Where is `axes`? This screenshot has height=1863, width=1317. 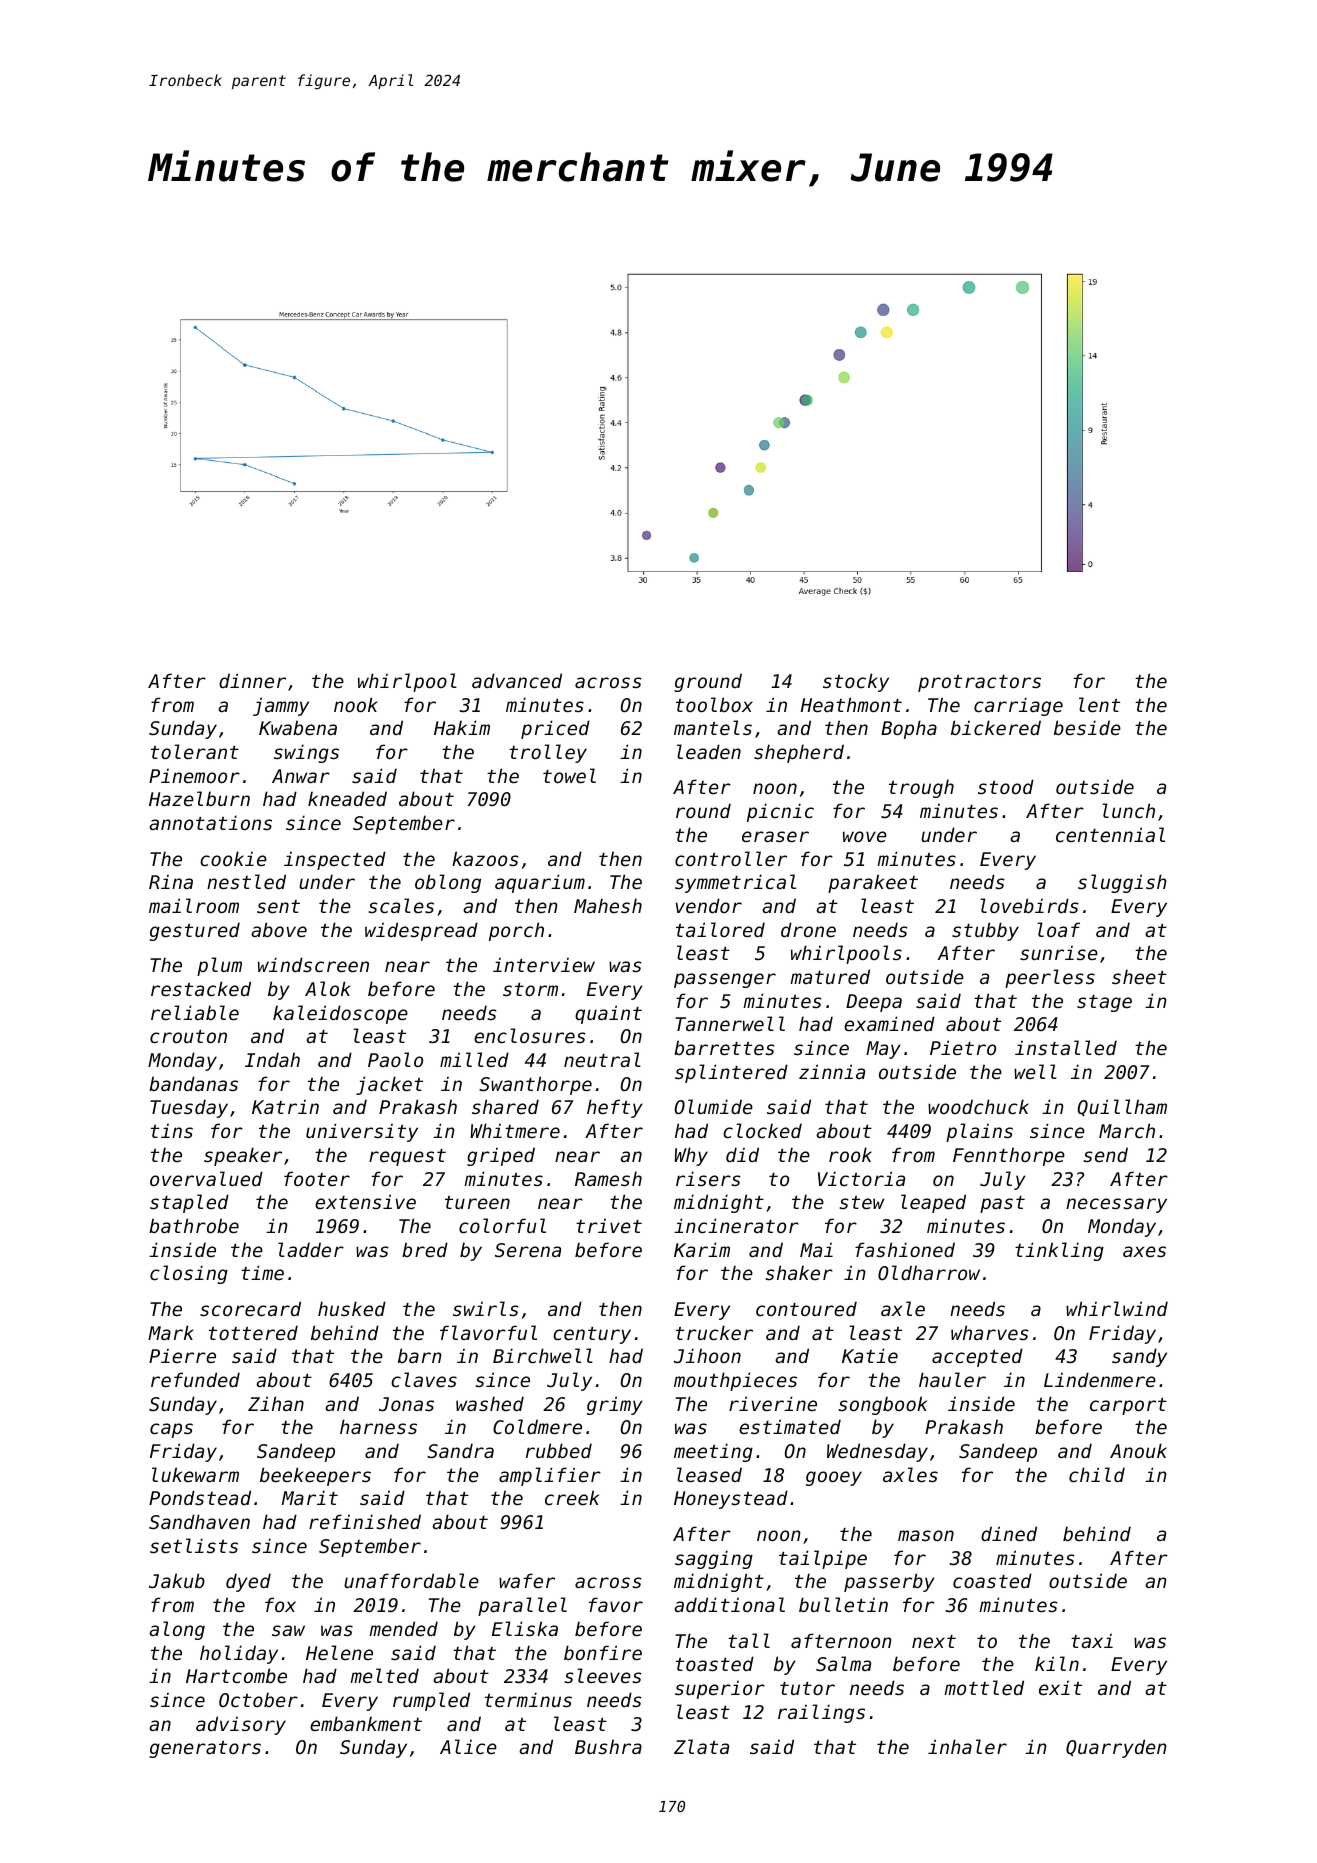 axes is located at coordinates (1144, 1251).
